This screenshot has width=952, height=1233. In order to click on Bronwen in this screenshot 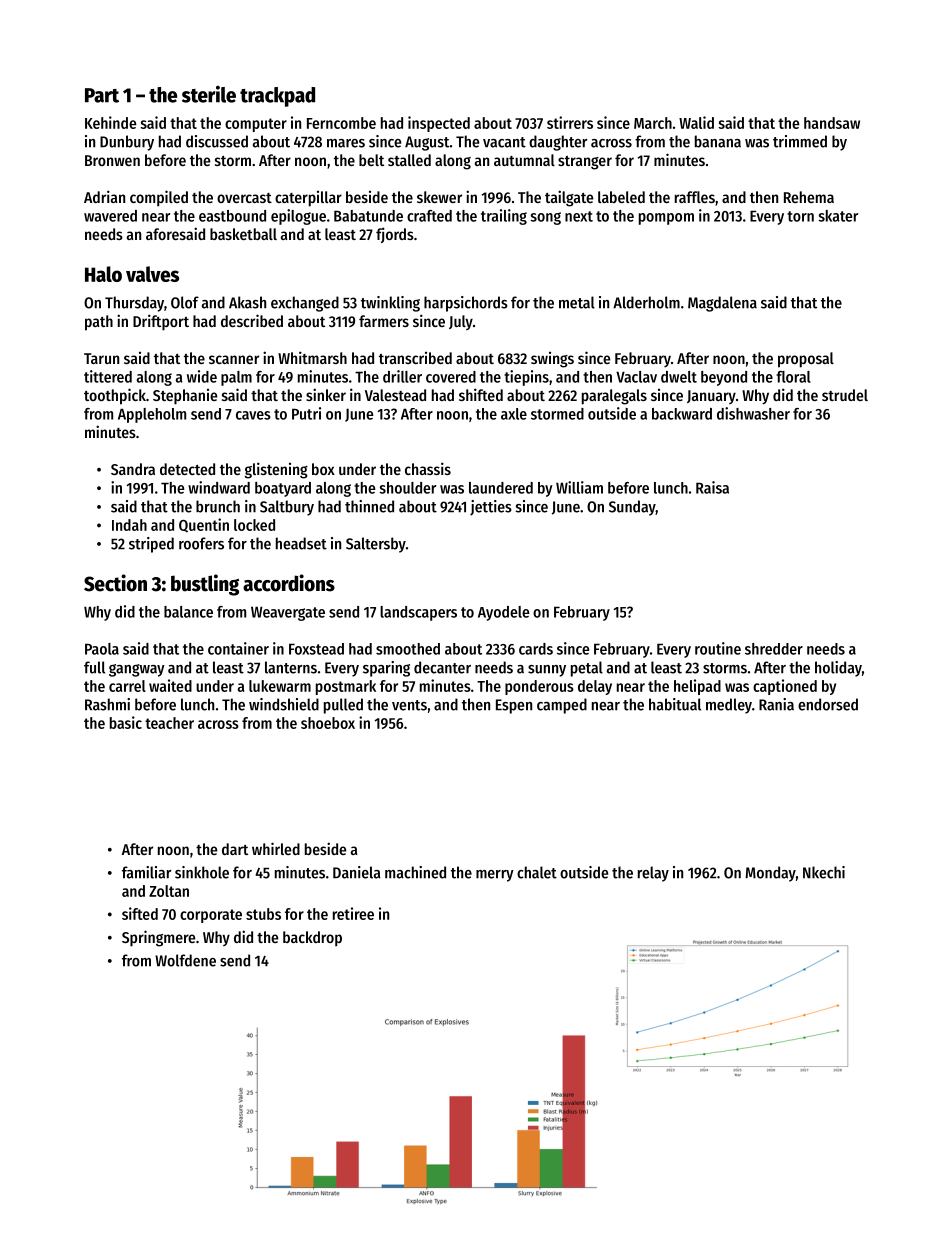, I will do `click(112, 160)`.
